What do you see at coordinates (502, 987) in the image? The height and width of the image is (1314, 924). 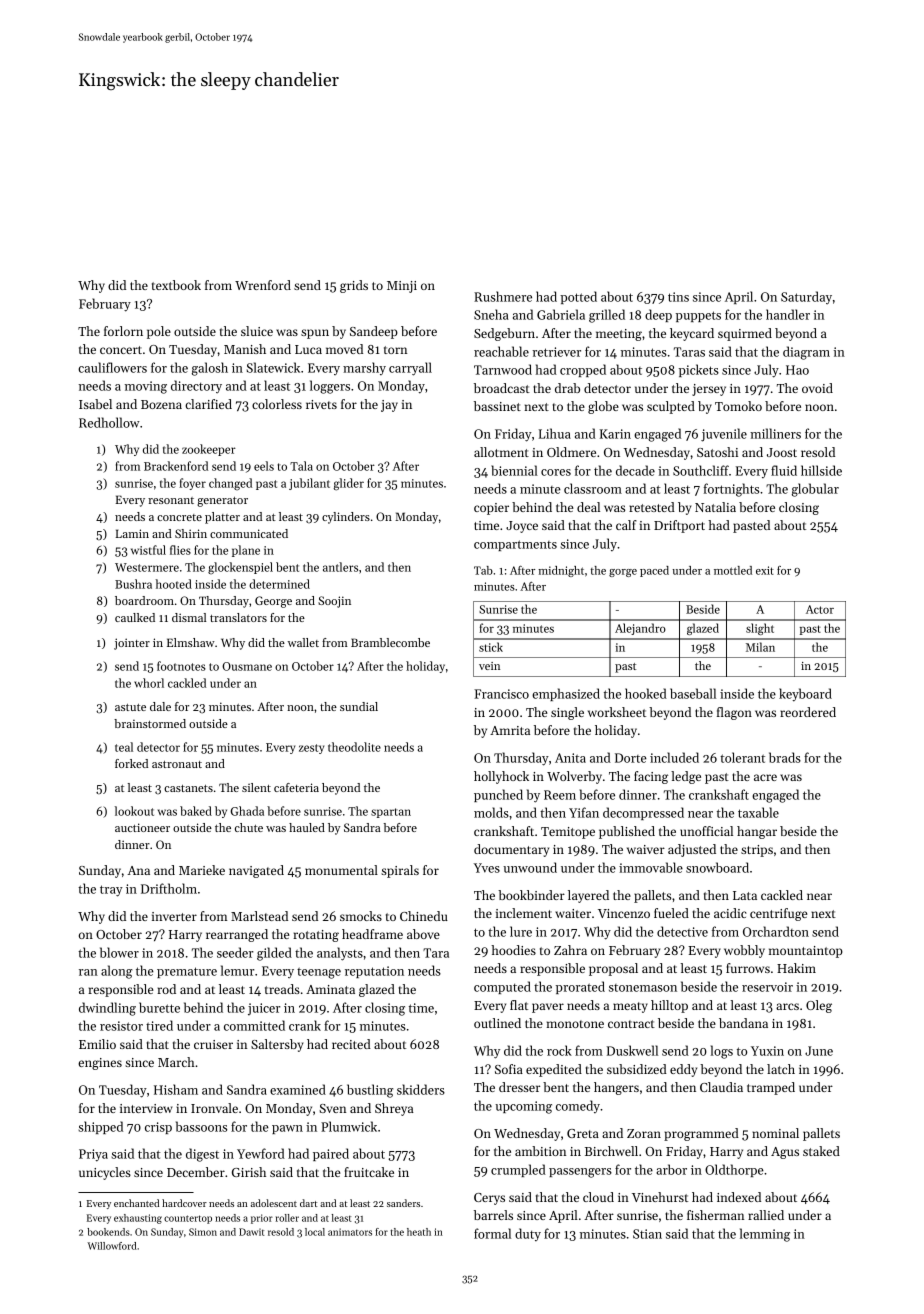 I see `computed` at bounding box center [502, 987].
